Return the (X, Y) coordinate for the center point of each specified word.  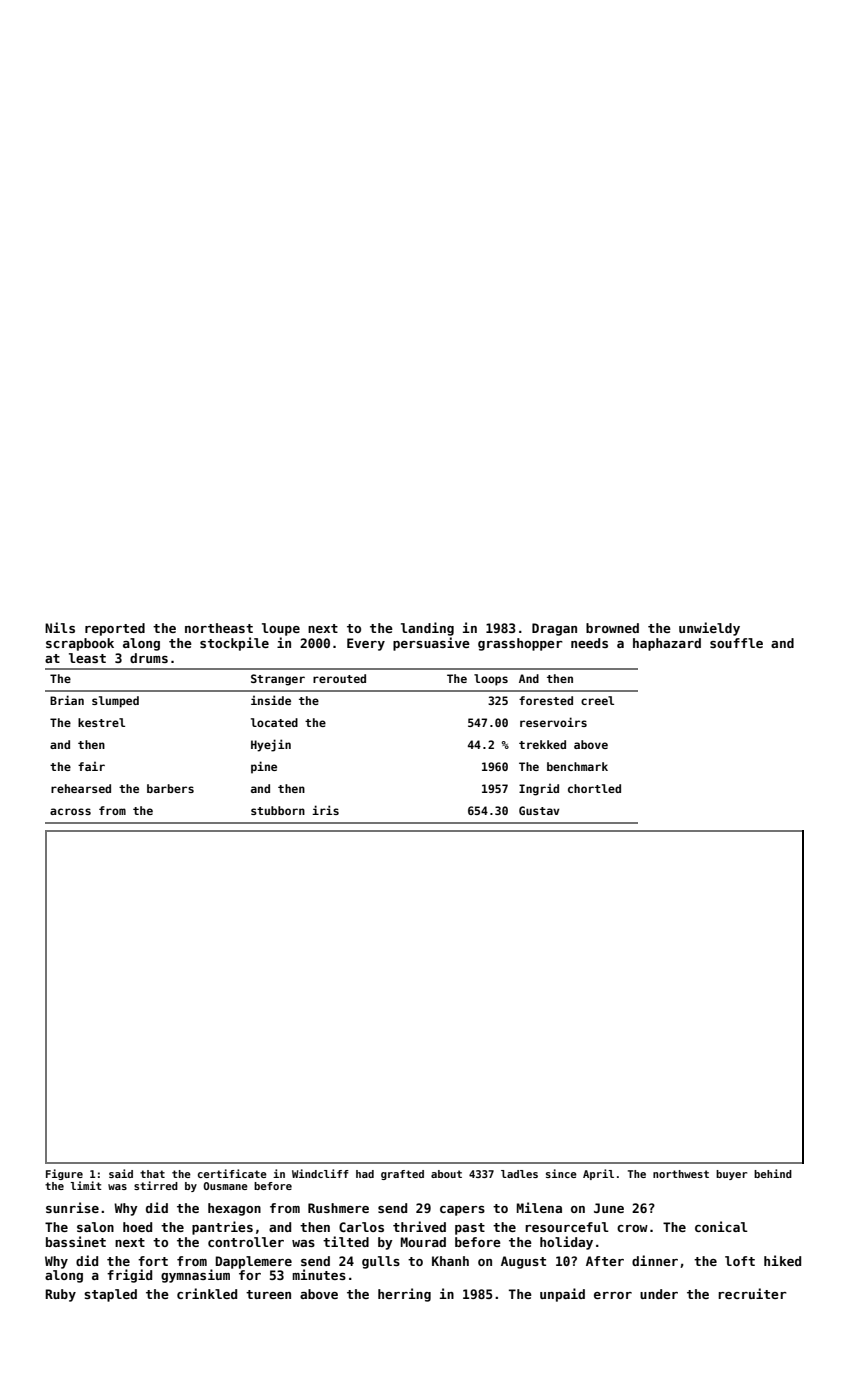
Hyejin (271, 745)
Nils (60, 627)
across (70, 811)
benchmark (577, 766)
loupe (281, 629)
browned (612, 628)
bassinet (76, 1241)
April (598, 1174)
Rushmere (338, 1208)
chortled (594, 788)
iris (325, 810)
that (152, 1174)
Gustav (539, 810)
